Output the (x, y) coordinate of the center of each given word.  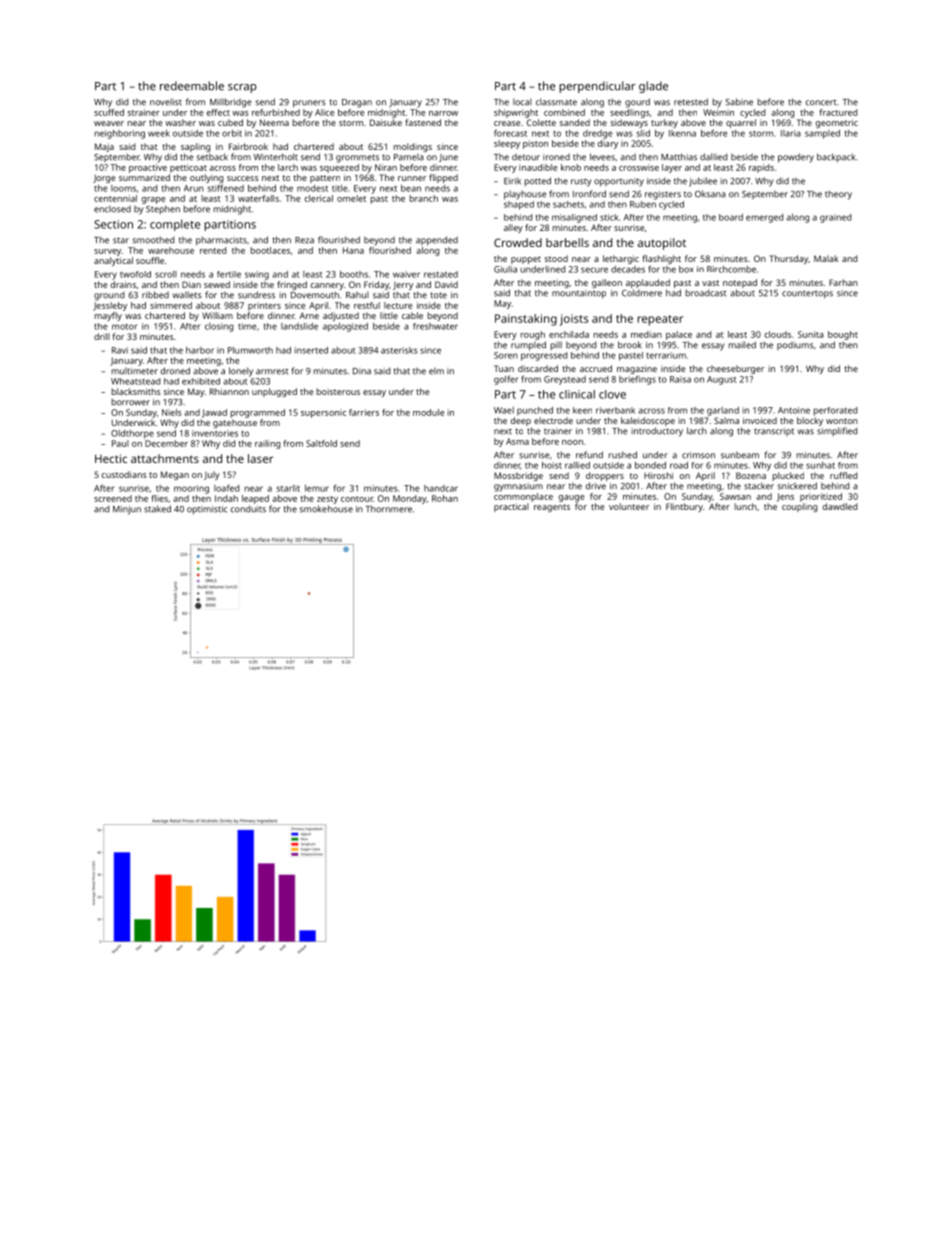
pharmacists (221, 241)
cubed (230, 122)
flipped (443, 178)
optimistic (207, 510)
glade (653, 87)
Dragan (357, 103)
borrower (131, 402)
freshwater (435, 326)
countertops (807, 295)
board (731, 217)
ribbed (155, 295)
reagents (552, 508)
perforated (835, 411)
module (428, 412)
